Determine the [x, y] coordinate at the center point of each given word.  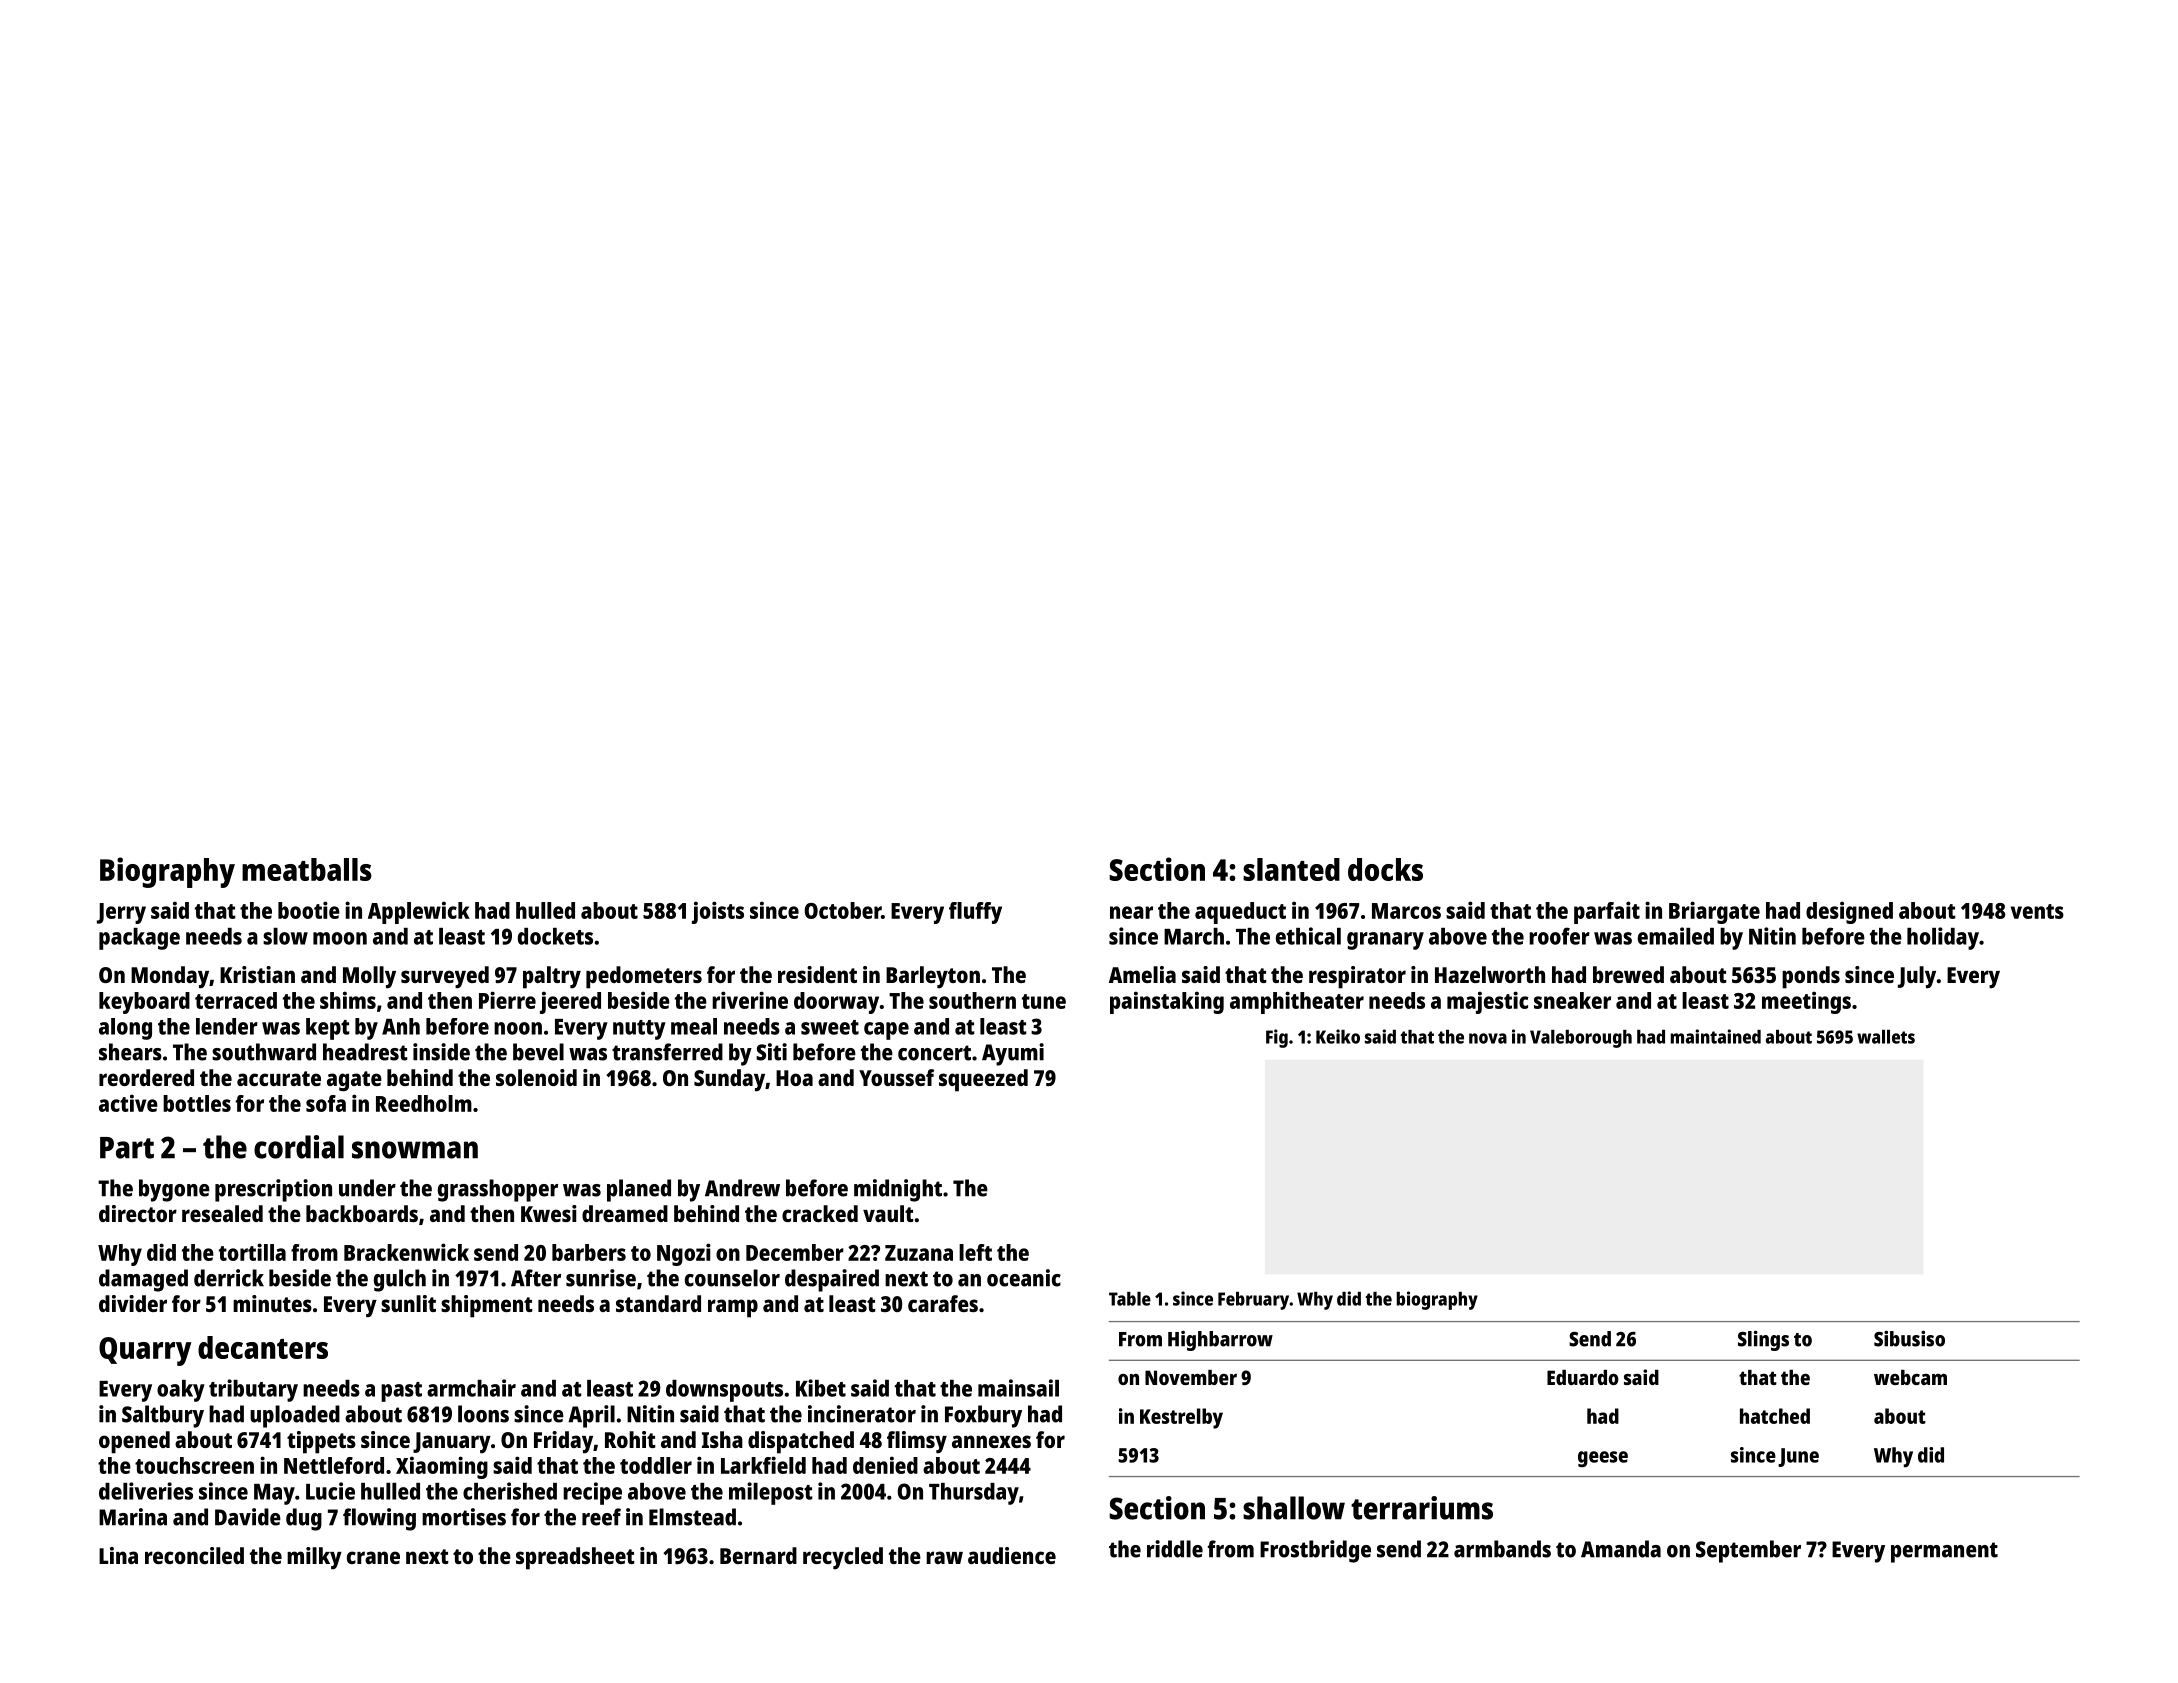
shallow [1294, 1508]
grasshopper [498, 1190]
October [842, 910]
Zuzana [919, 1253]
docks [1385, 869]
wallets [1886, 1037]
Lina [118, 1555]
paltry [552, 977]
